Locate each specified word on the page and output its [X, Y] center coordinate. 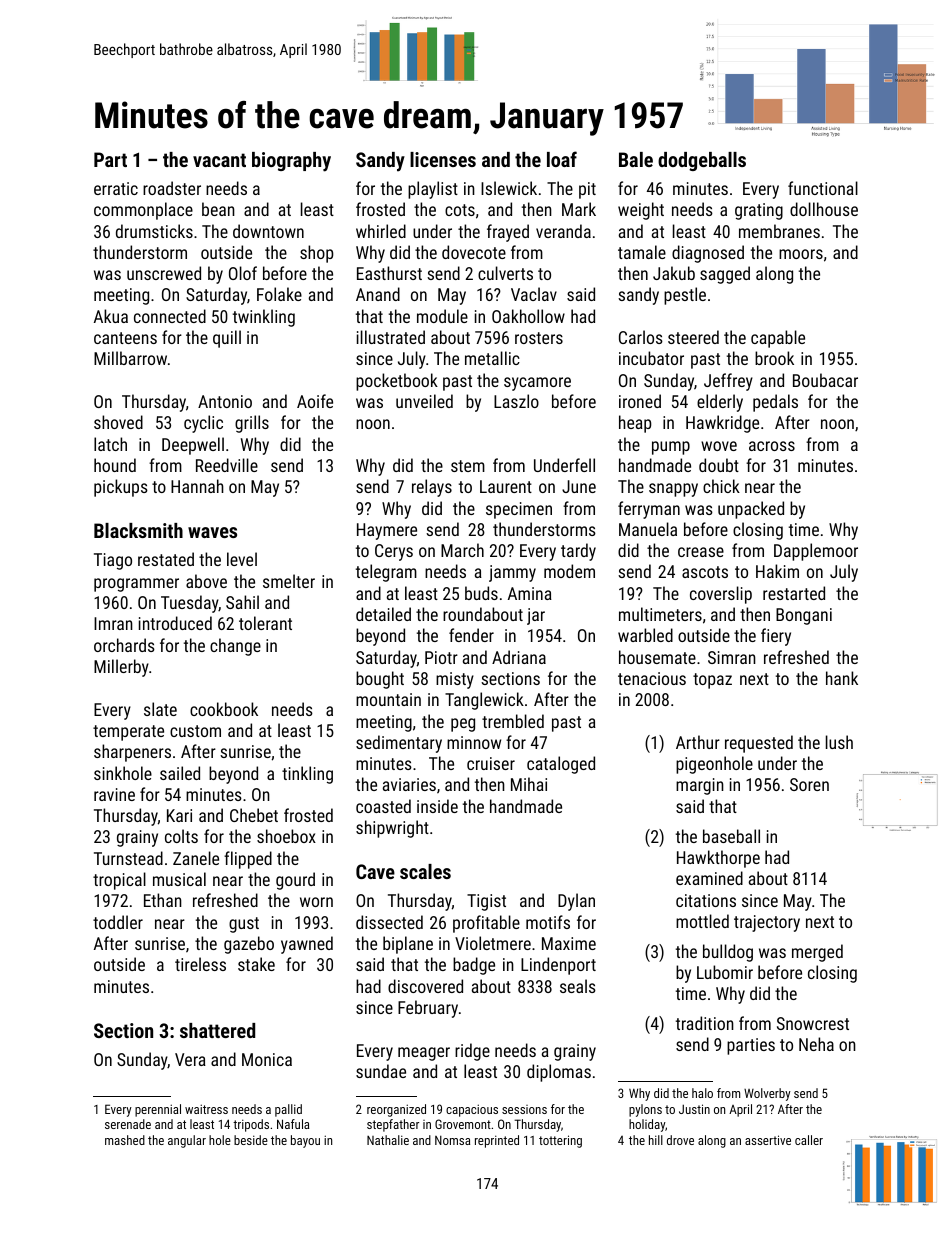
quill [227, 339]
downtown [268, 231]
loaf [562, 159]
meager [424, 1054]
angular [187, 1141]
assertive [768, 1140]
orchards [124, 645]
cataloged [561, 765]
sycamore [537, 384]
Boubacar [825, 380]
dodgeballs [702, 161]
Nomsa [452, 1140]
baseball [731, 836]
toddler [118, 922]
